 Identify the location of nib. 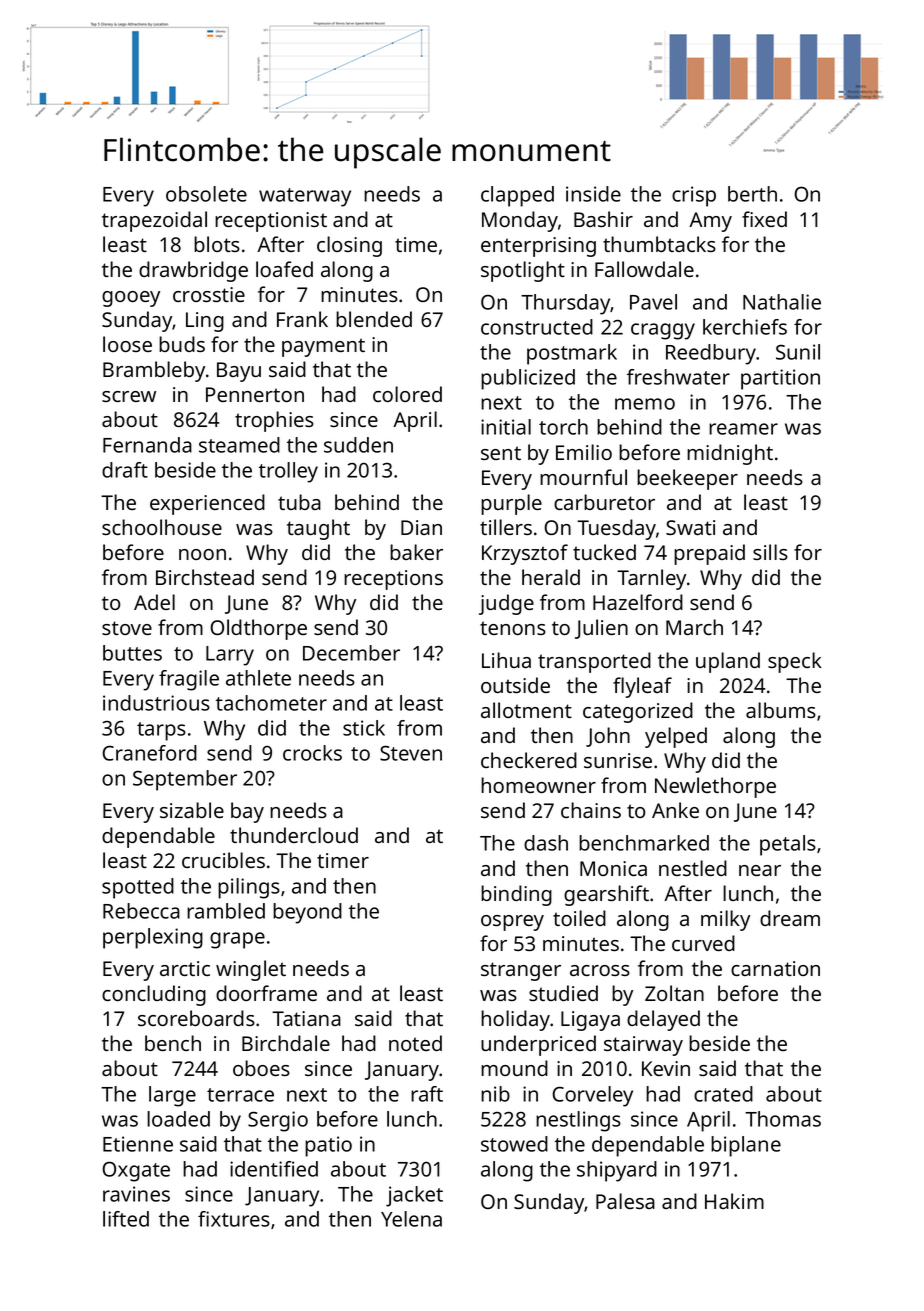
(495, 1094).
